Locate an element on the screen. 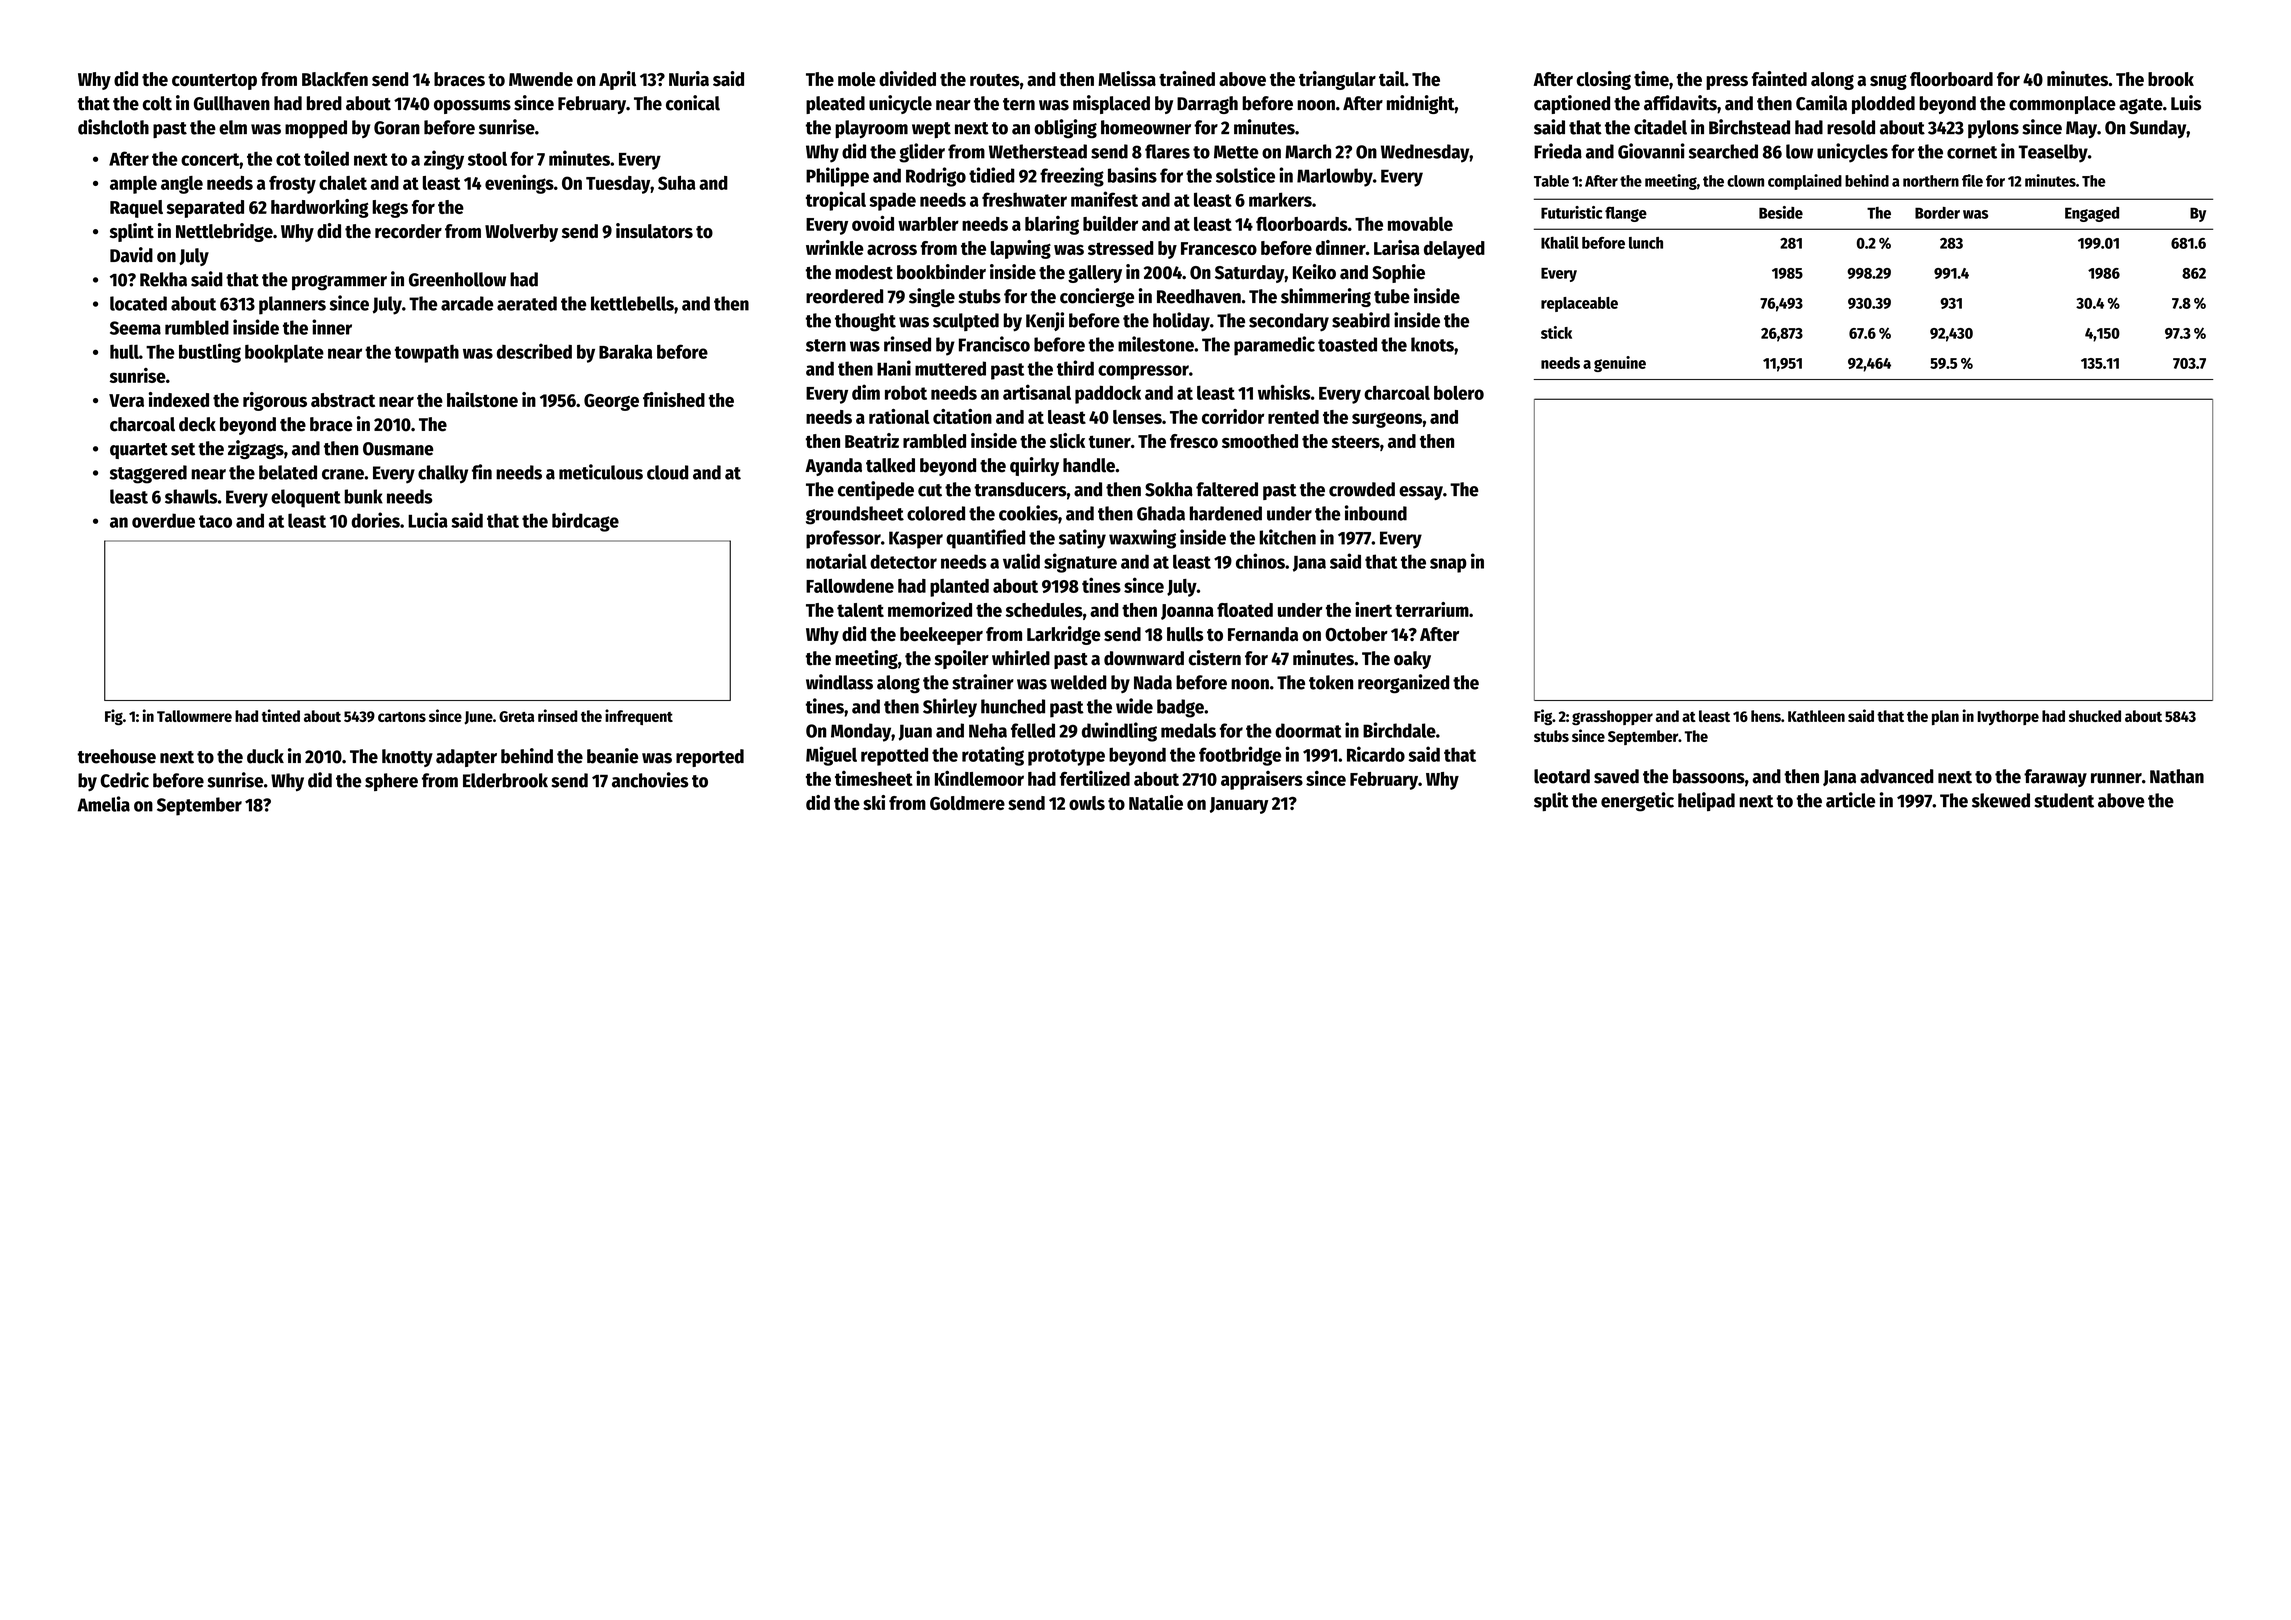 The image size is (2291, 1620). replaceable is located at coordinates (1579, 304).
